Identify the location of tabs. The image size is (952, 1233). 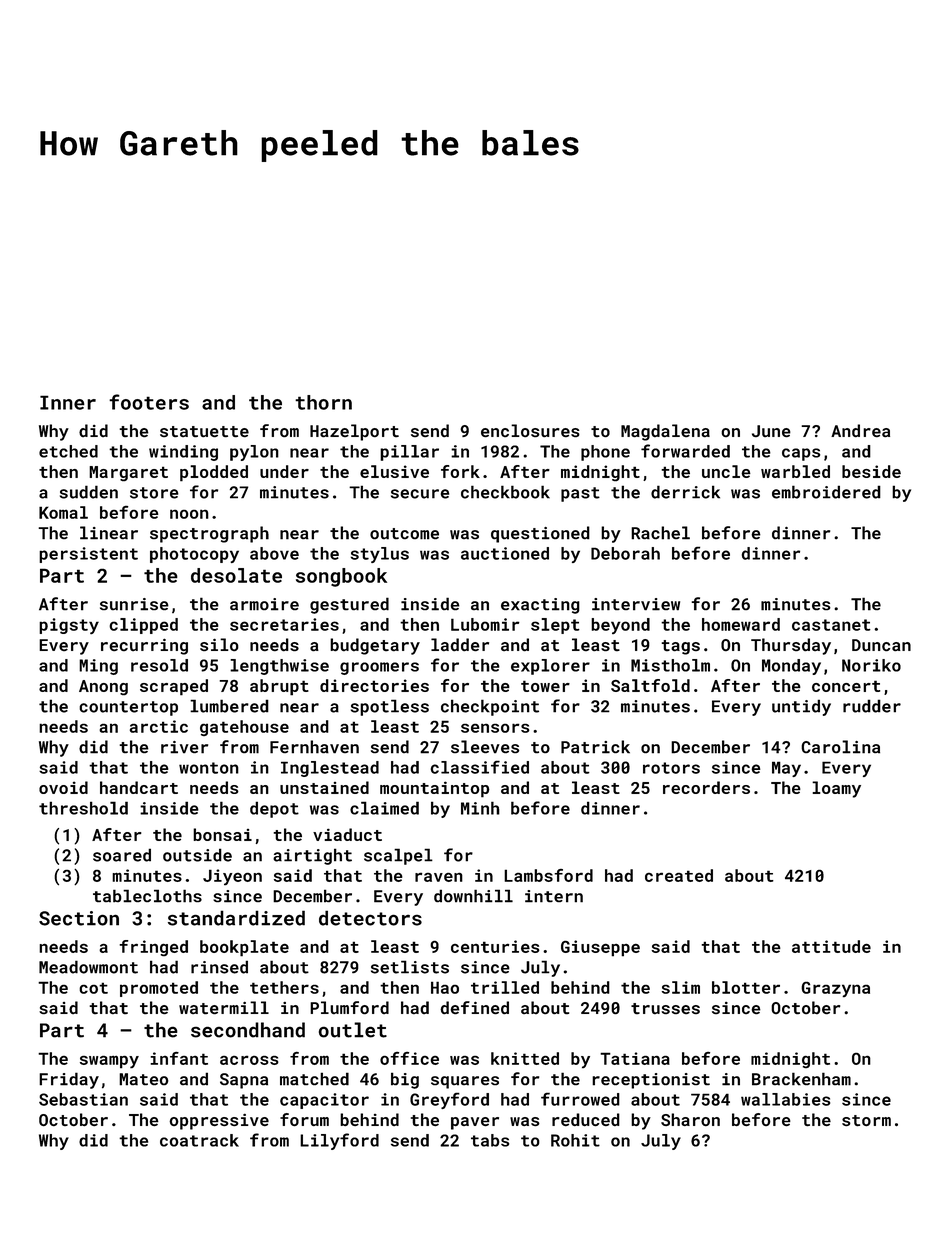
(490, 1140).
